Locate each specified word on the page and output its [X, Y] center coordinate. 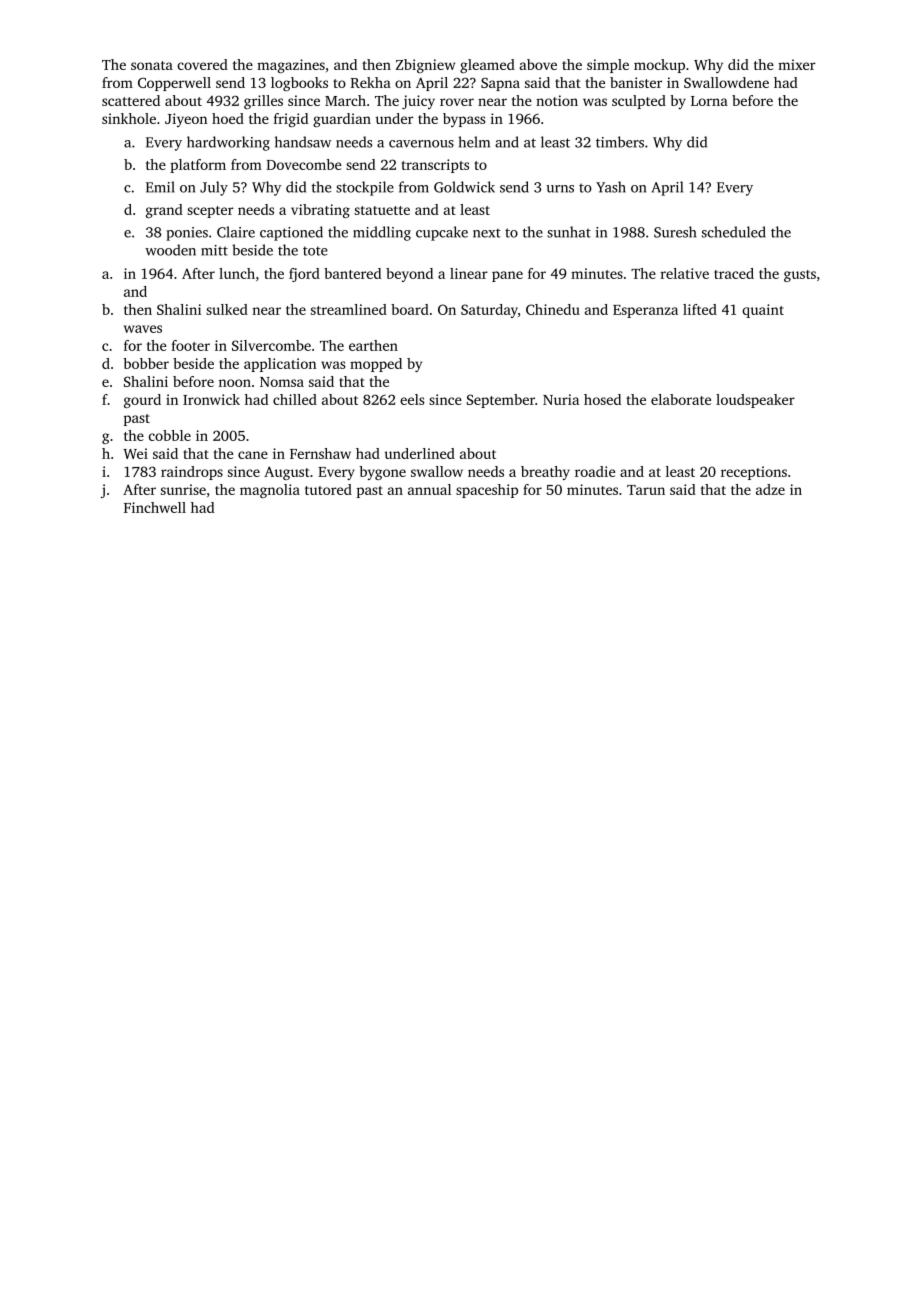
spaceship [487, 491]
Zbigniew [425, 66]
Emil [160, 187]
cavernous [421, 144]
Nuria [561, 399]
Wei [135, 453]
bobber [146, 363]
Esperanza [645, 311]
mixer [797, 64]
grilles [263, 102]
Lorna [709, 101]
